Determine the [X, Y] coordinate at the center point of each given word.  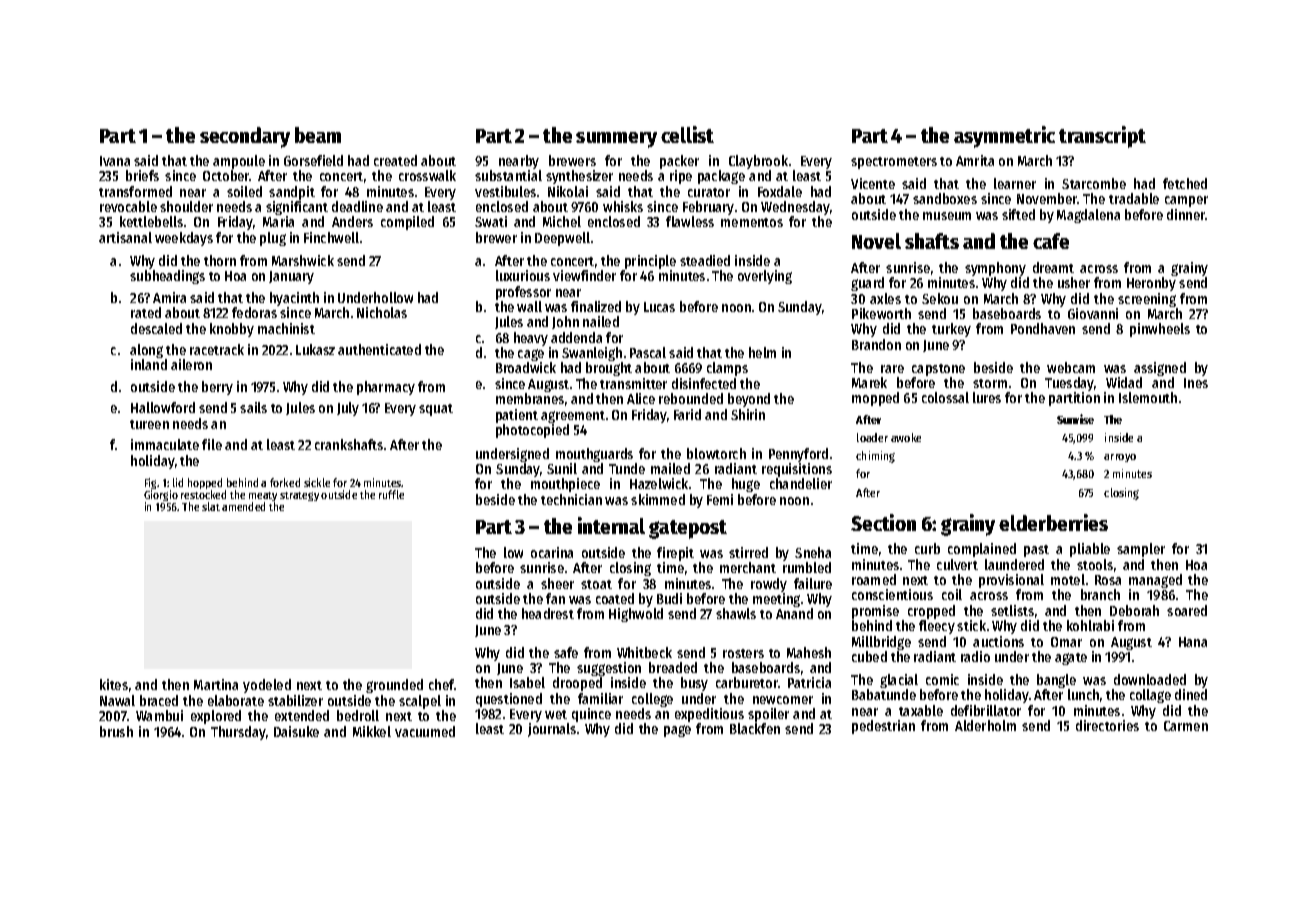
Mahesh [809, 652]
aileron [191, 364]
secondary [245, 137]
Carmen [1186, 726]
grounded [394, 686]
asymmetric [1004, 137]
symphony [995, 269]
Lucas [659, 307]
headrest [548, 613]
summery [616, 140]
